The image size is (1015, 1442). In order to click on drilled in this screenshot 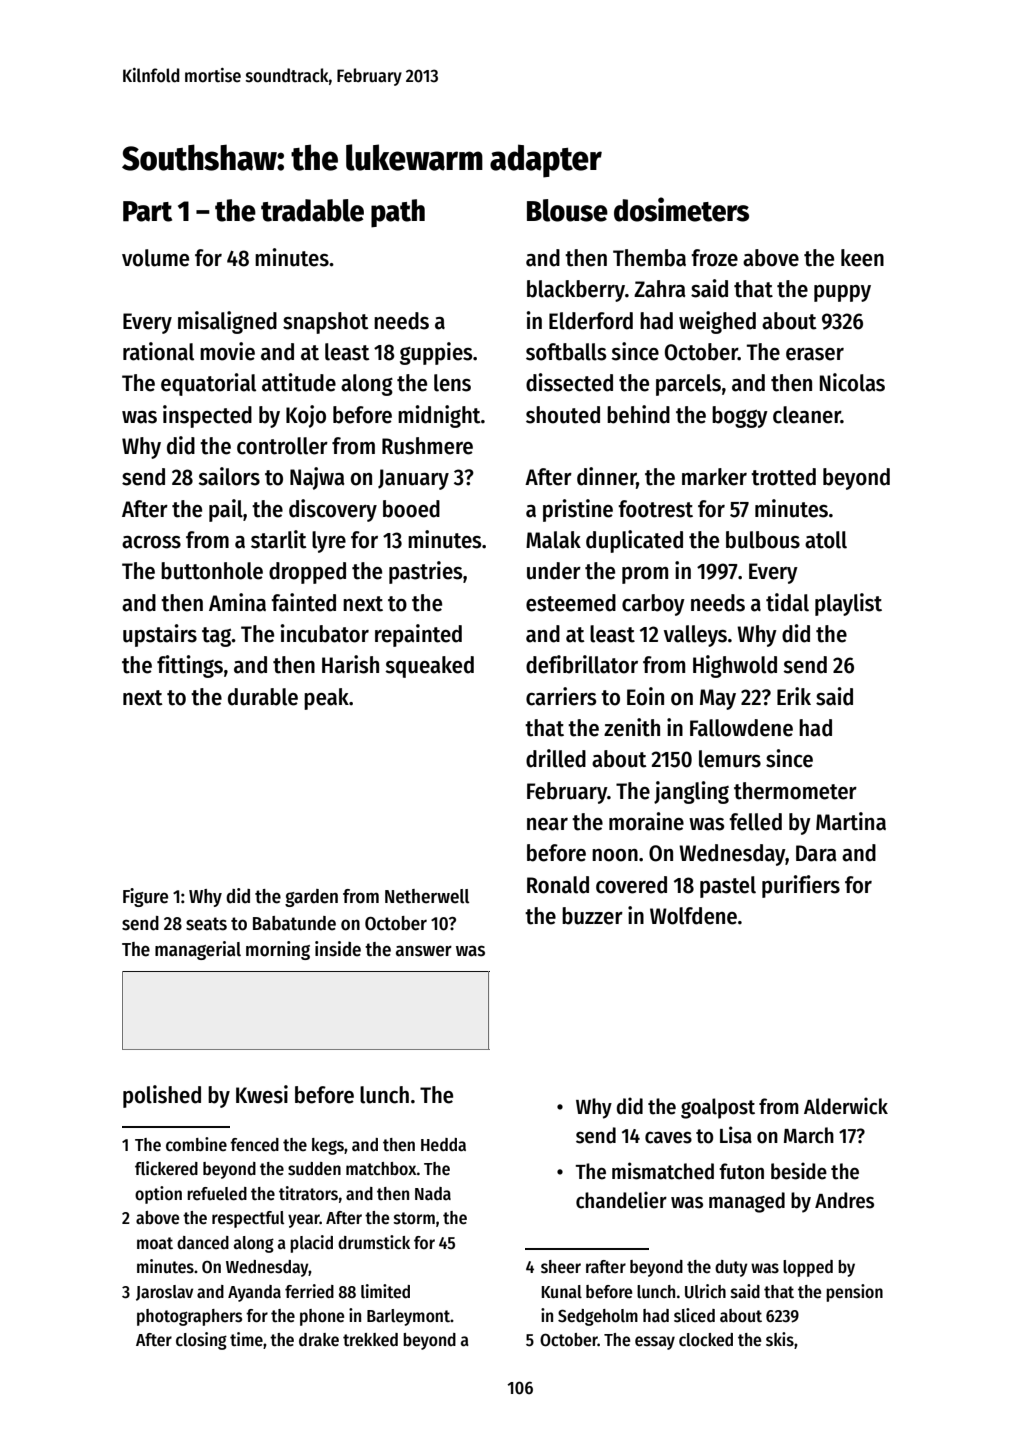, I will do `click(556, 758)`.
